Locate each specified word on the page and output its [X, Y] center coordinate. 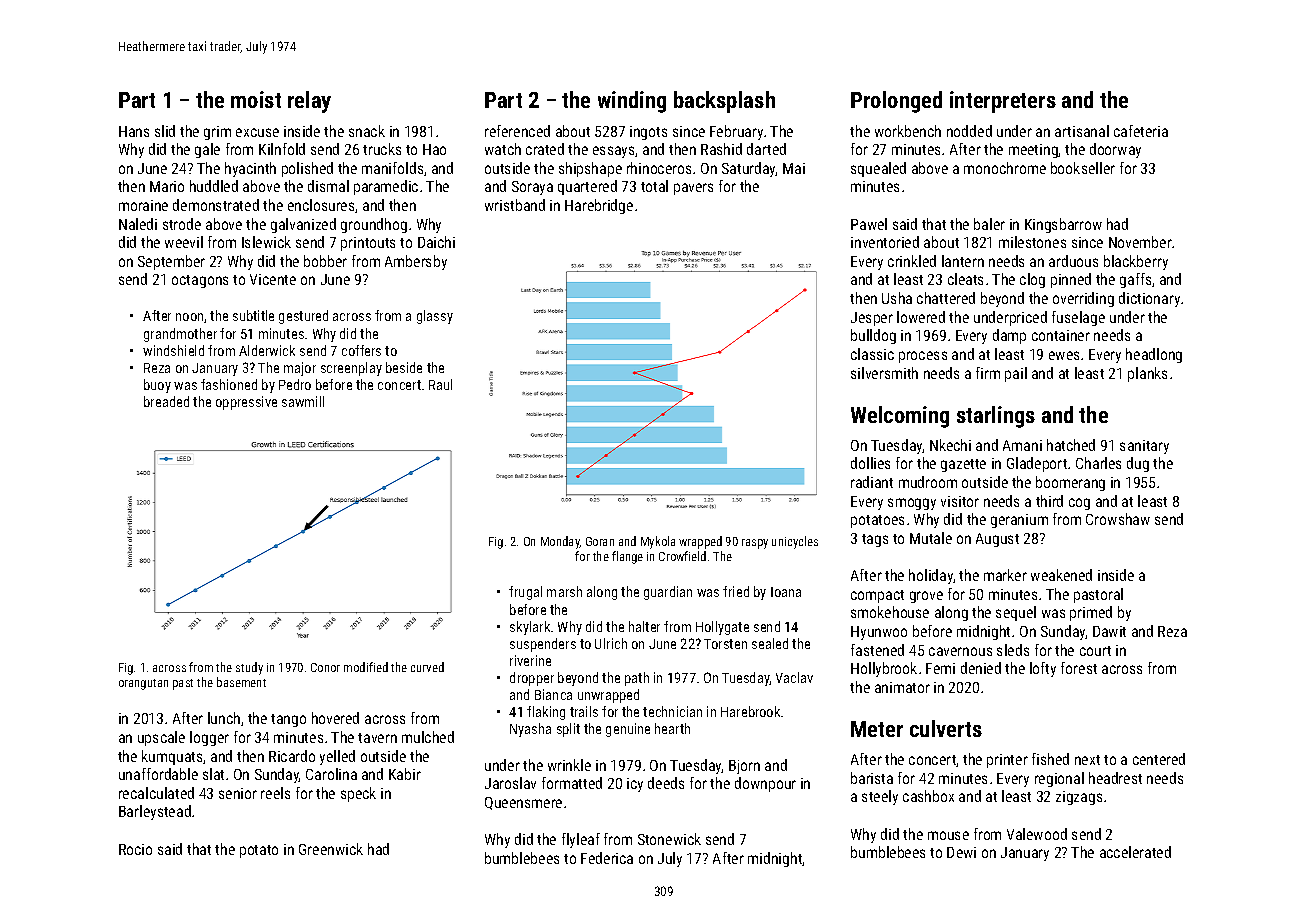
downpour [765, 784]
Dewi [961, 852]
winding [632, 102]
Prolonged [896, 102]
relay [309, 102]
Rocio [135, 849]
